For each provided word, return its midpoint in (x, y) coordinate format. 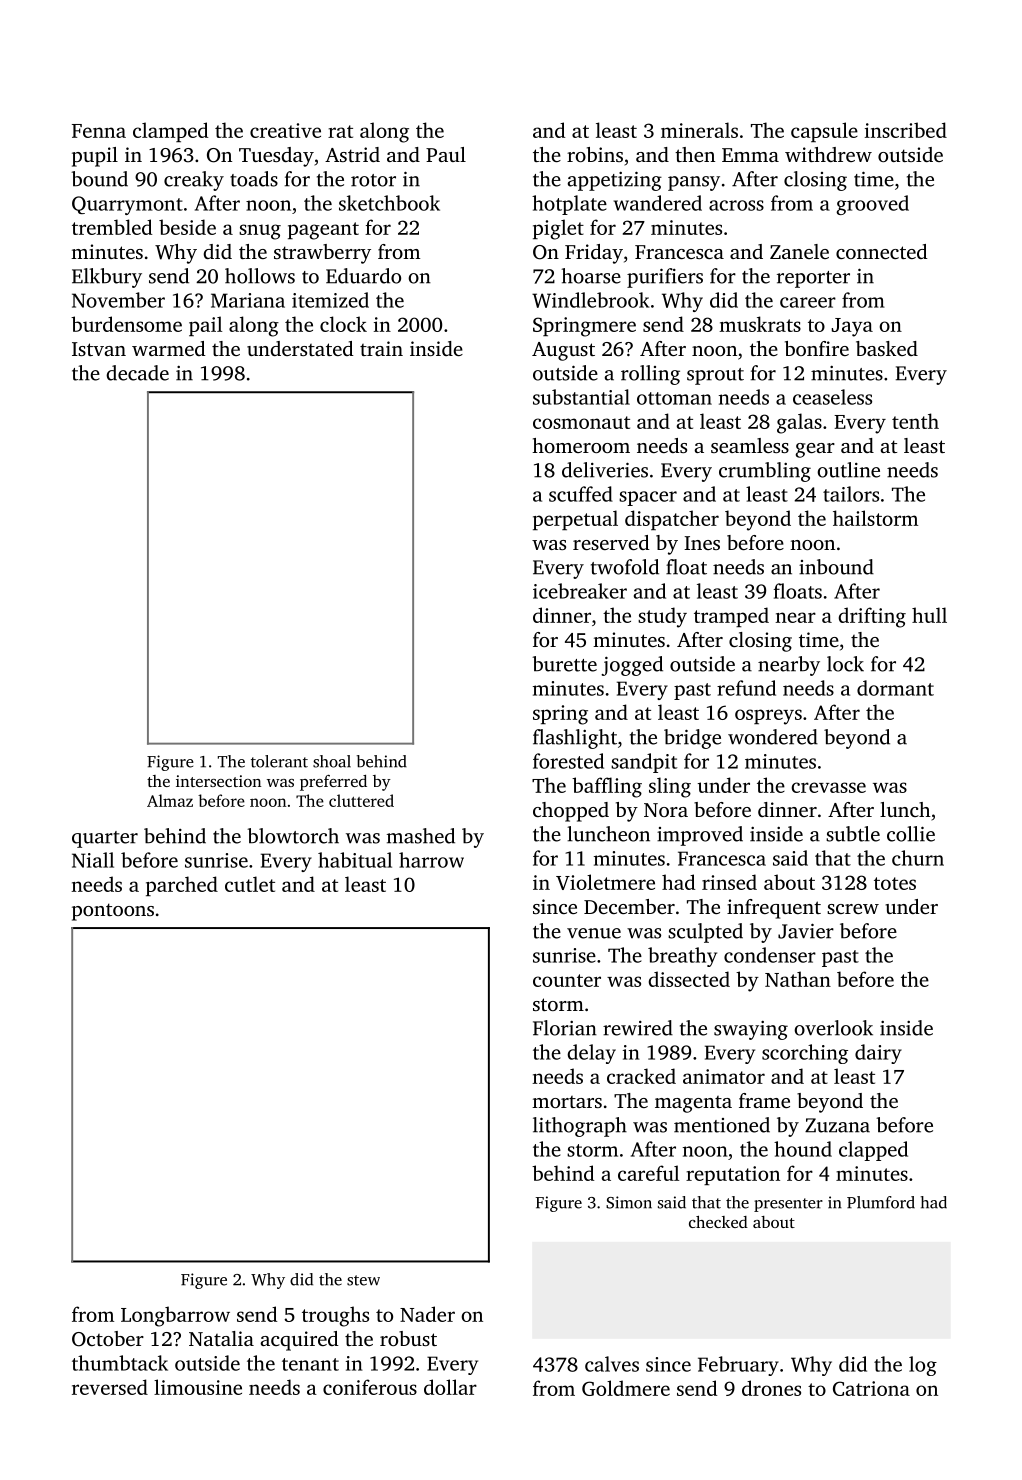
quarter (105, 839)
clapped (873, 1151)
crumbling (765, 472)
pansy (694, 183)
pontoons (113, 912)
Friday (594, 254)
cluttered (361, 800)
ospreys (768, 717)
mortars (567, 1102)
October (108, 1339)
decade (137, 373)
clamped (170, 132)
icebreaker (580, 591)
